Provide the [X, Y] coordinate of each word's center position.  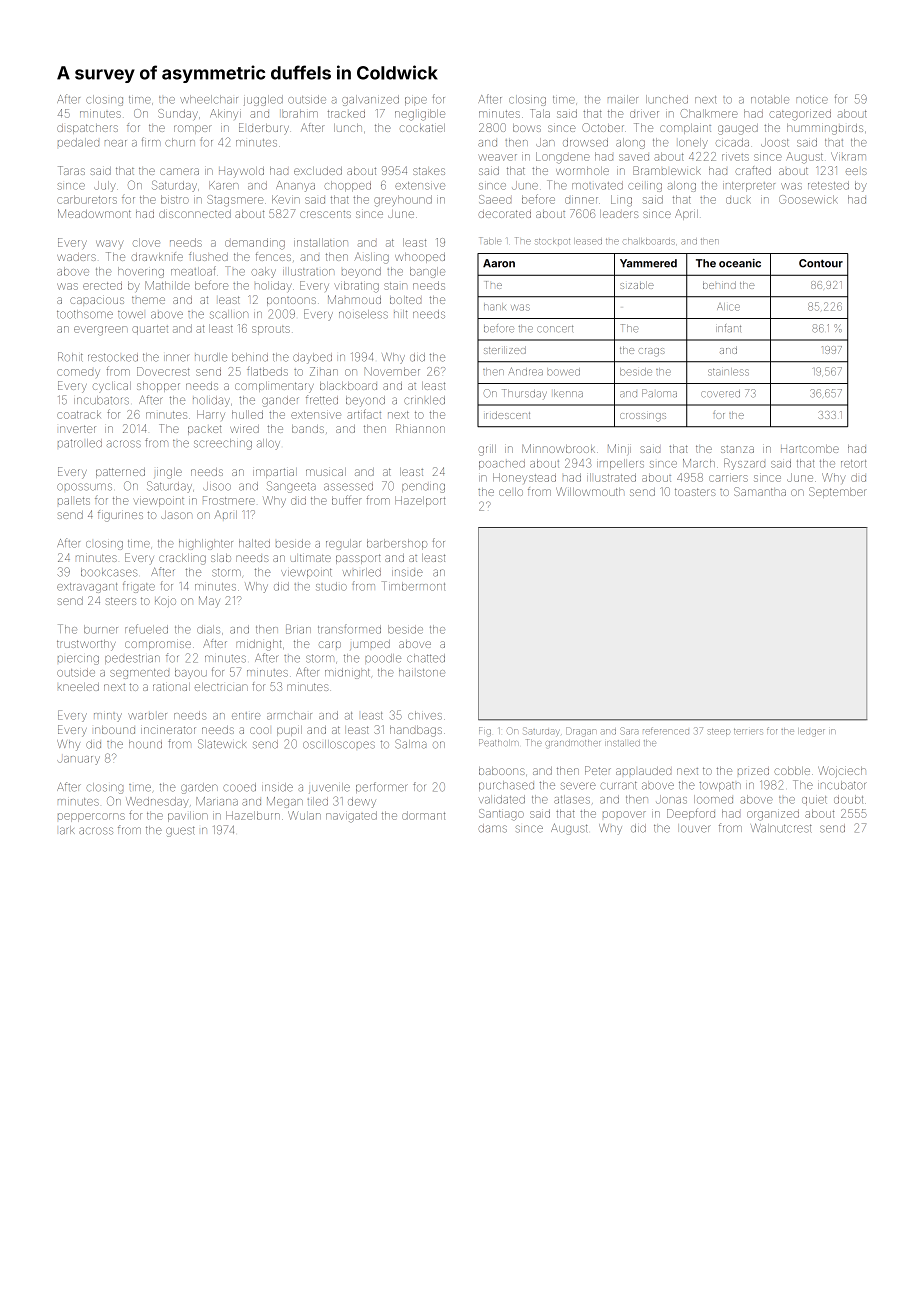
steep [719, 732]
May [209, 602]
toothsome [85, 314]
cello [511, 492]
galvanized [370, 100]
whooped [420, 258]
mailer [623, 99]
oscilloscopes [339, 744]
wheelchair [209, 99]
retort [854, 464]
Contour [821, 263]
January [78, 760]
